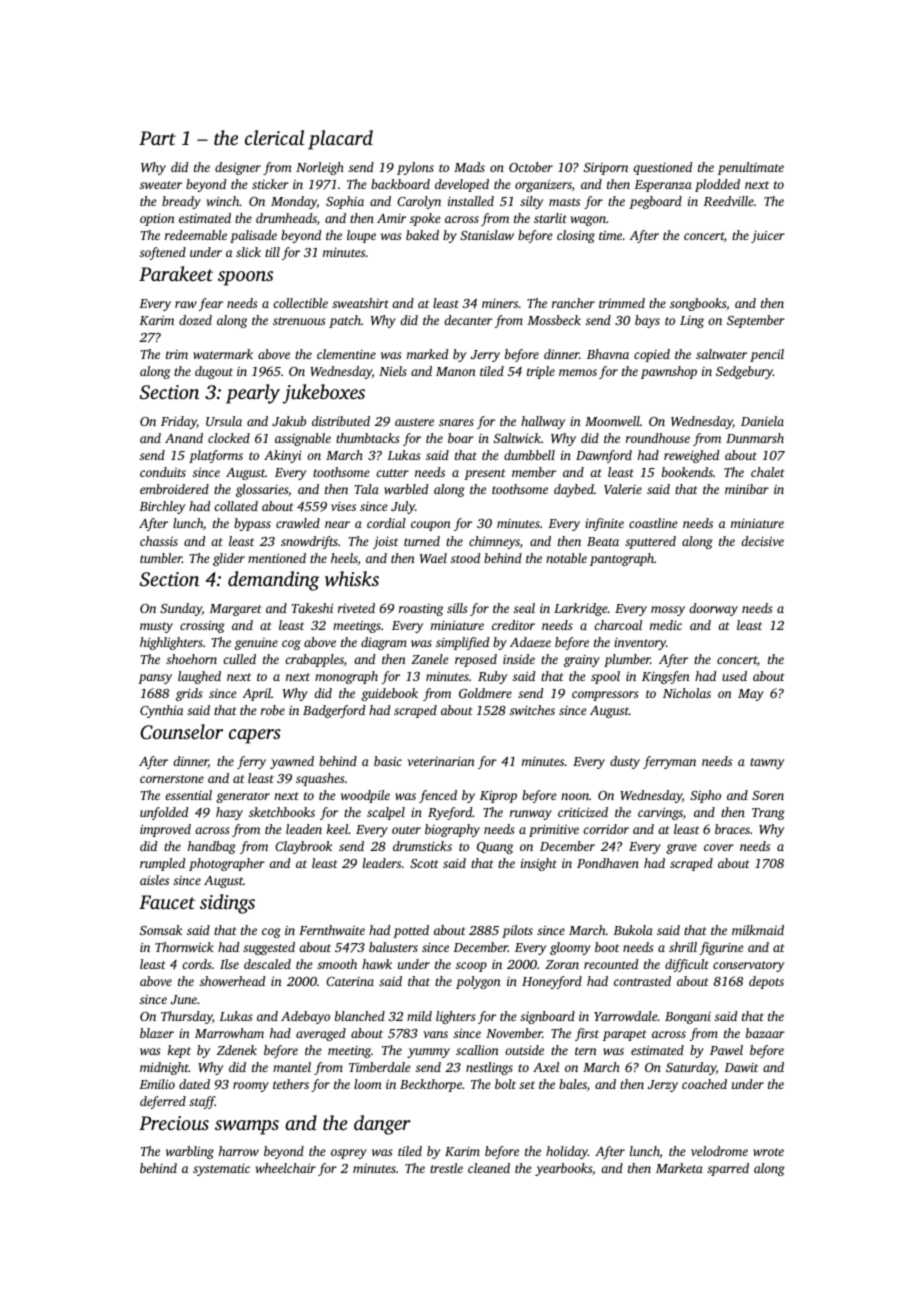 The width and height of the screenshot is (924, 1314). What do you see at coordinates (751, 168) in the screenshot?
I see `penultimate` at bounding box center [751, 168].
